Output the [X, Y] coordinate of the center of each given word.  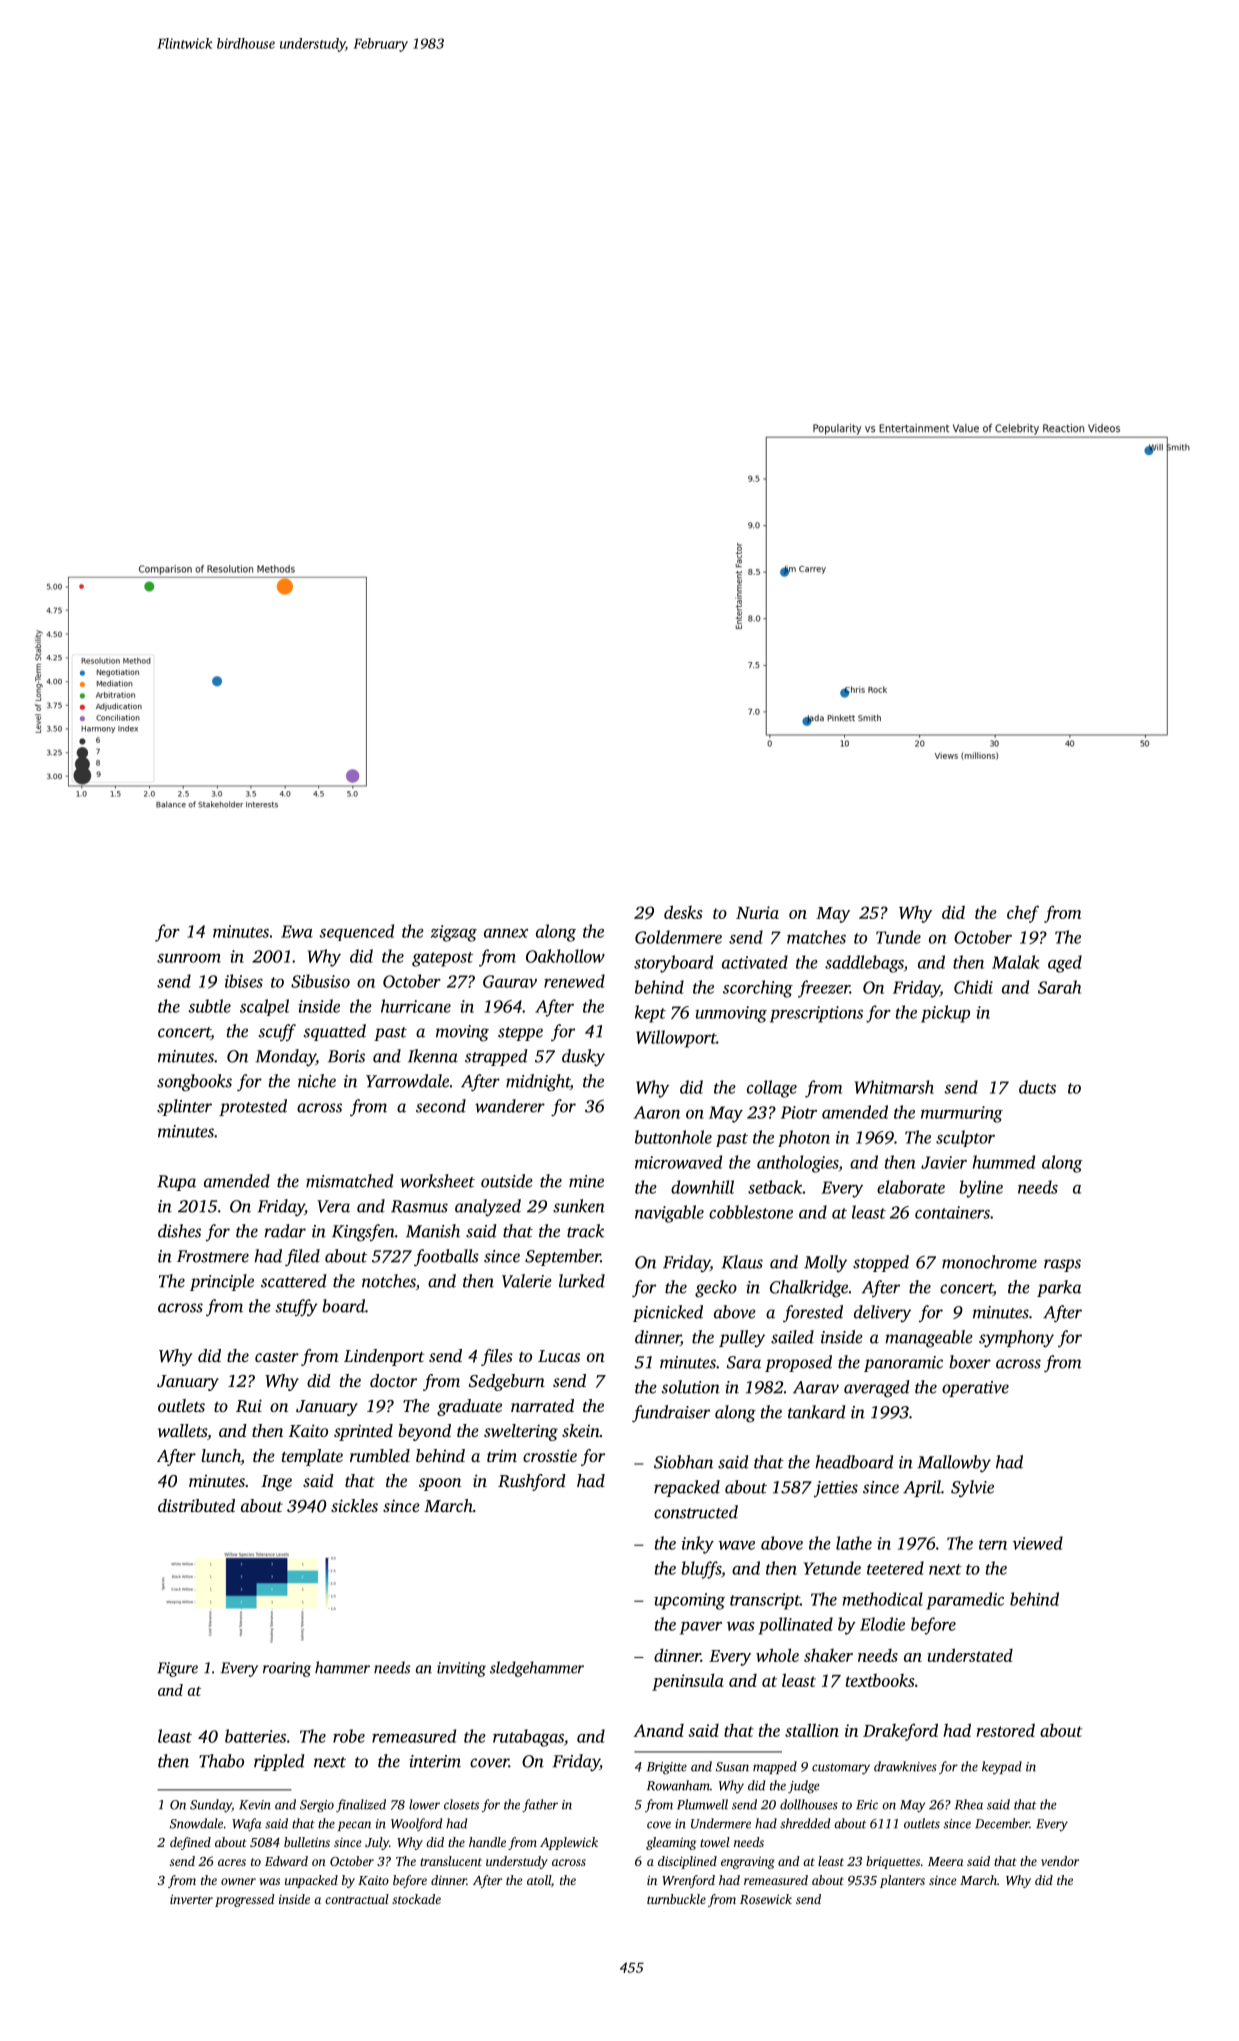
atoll [539, 1880]
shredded [805, 1823]
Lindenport [384, 1357]
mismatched [349, 1181]
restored [1006, 1730]
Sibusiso [320, 981]
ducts [1037, 1087]
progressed [245, 1900]
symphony [1016, 1338]
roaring [287, 1669]
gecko [716, 1289]
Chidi [973, 987]
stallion [812, 1730]
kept [650, 1014]
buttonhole [673, 1137]
